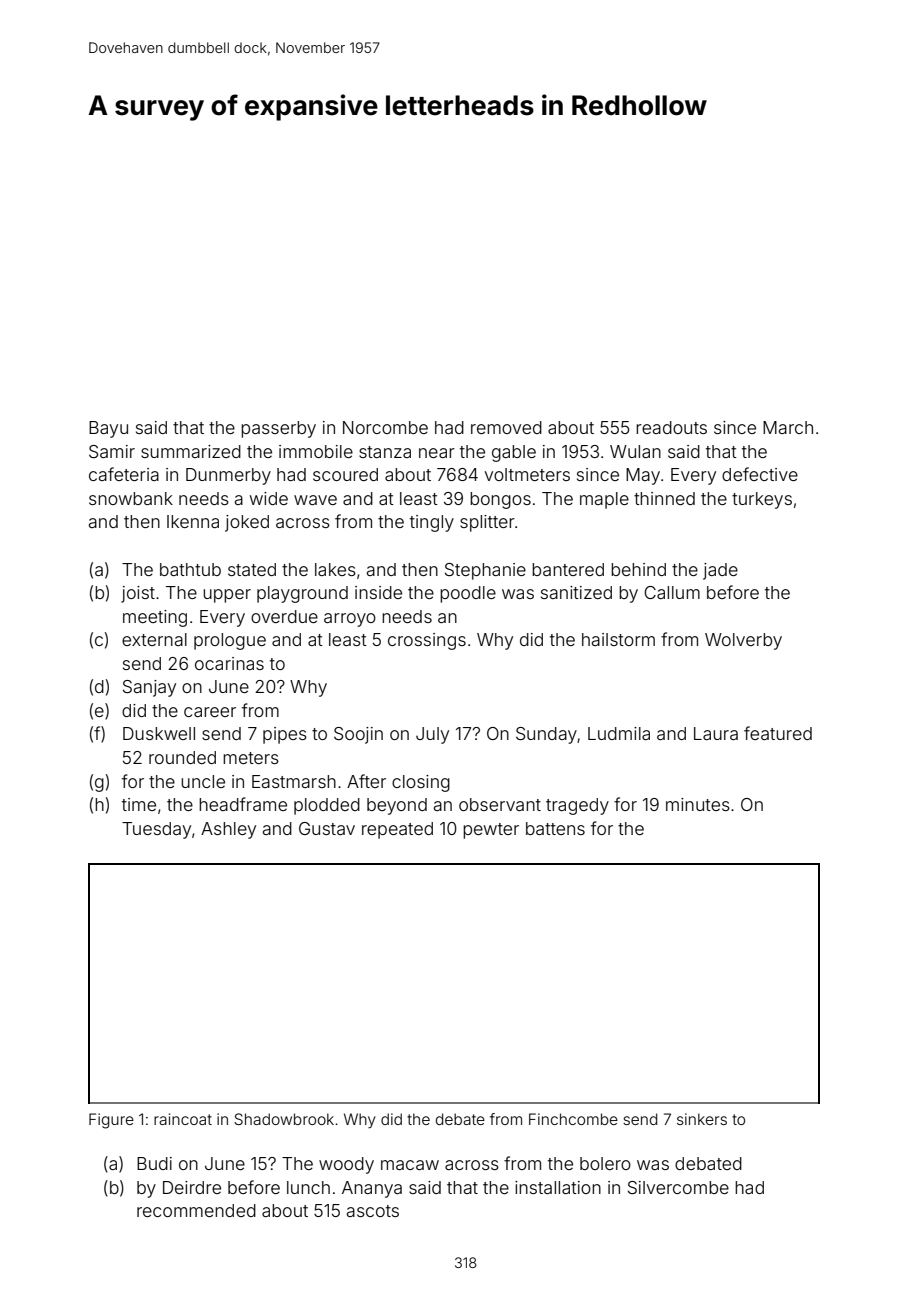  Describe the element at coordinates (285, 735) in the document. I see `pipes` at that location.
